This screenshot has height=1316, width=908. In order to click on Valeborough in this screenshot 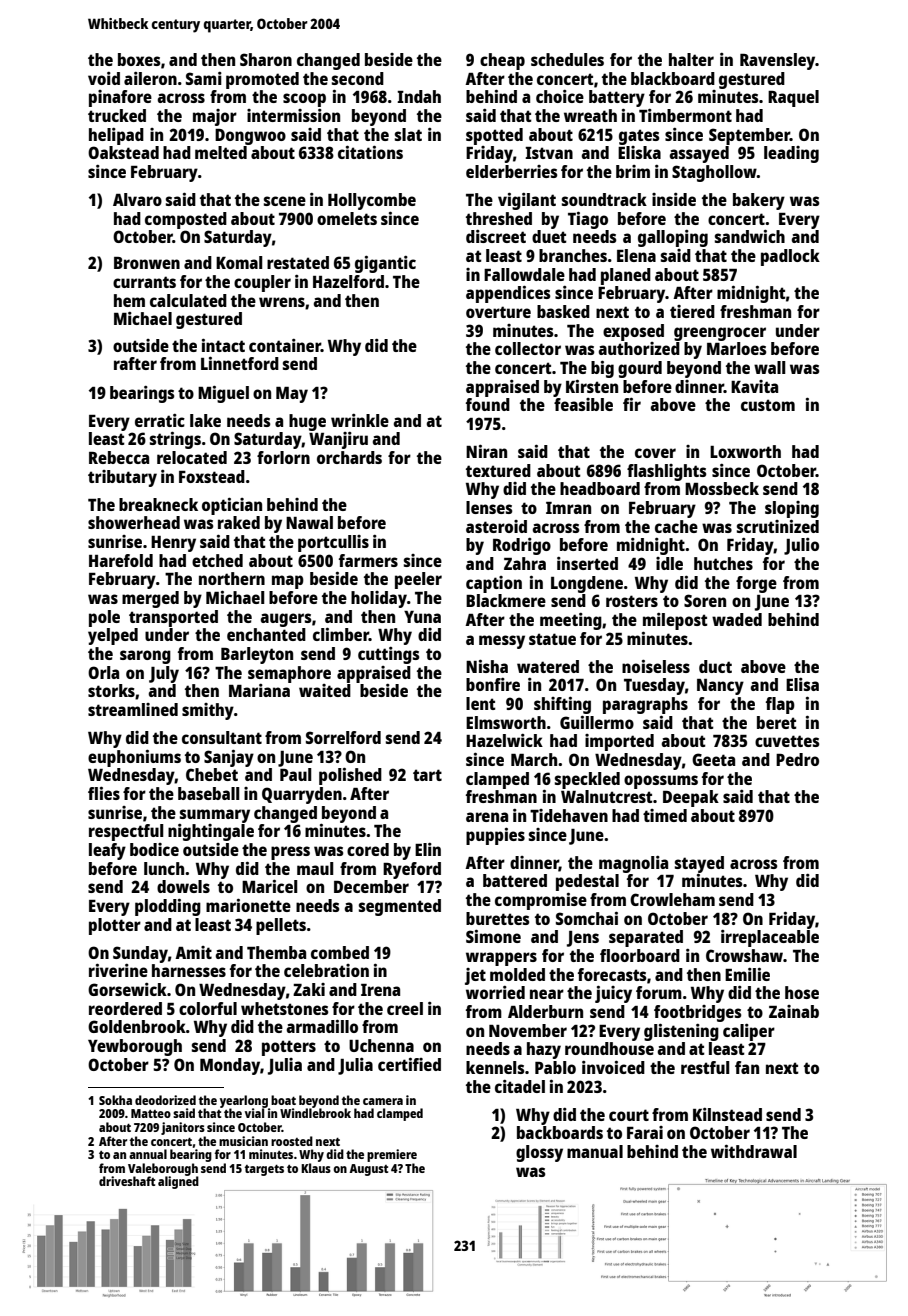, I will do `click(163, 1169)`.
